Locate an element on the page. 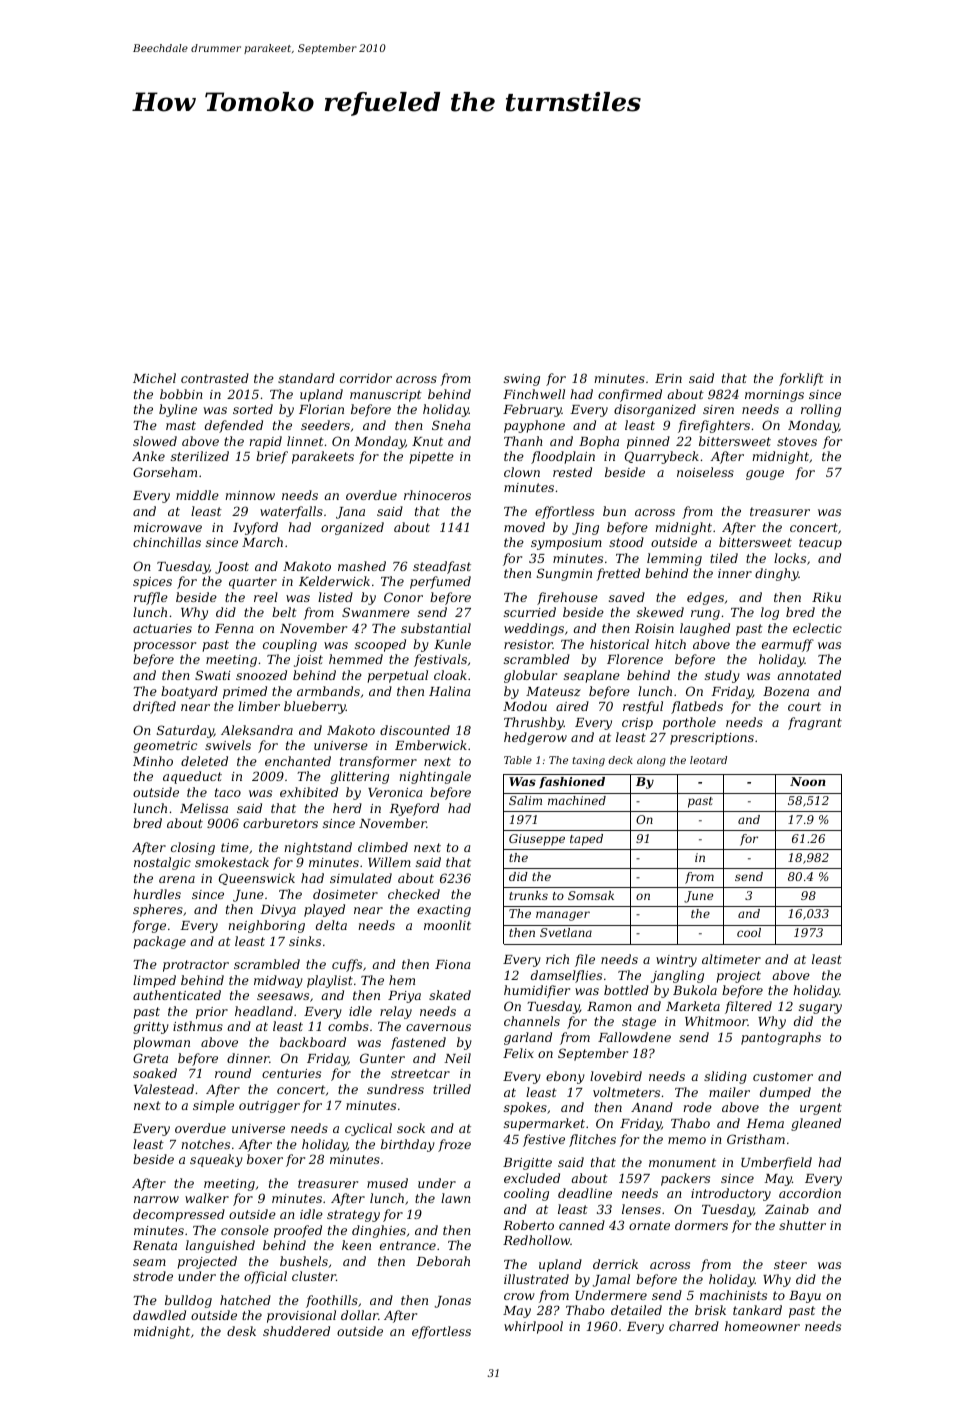 The height and width of the document is (1411, 975). Sneha is located at coordinates (451, 425).
